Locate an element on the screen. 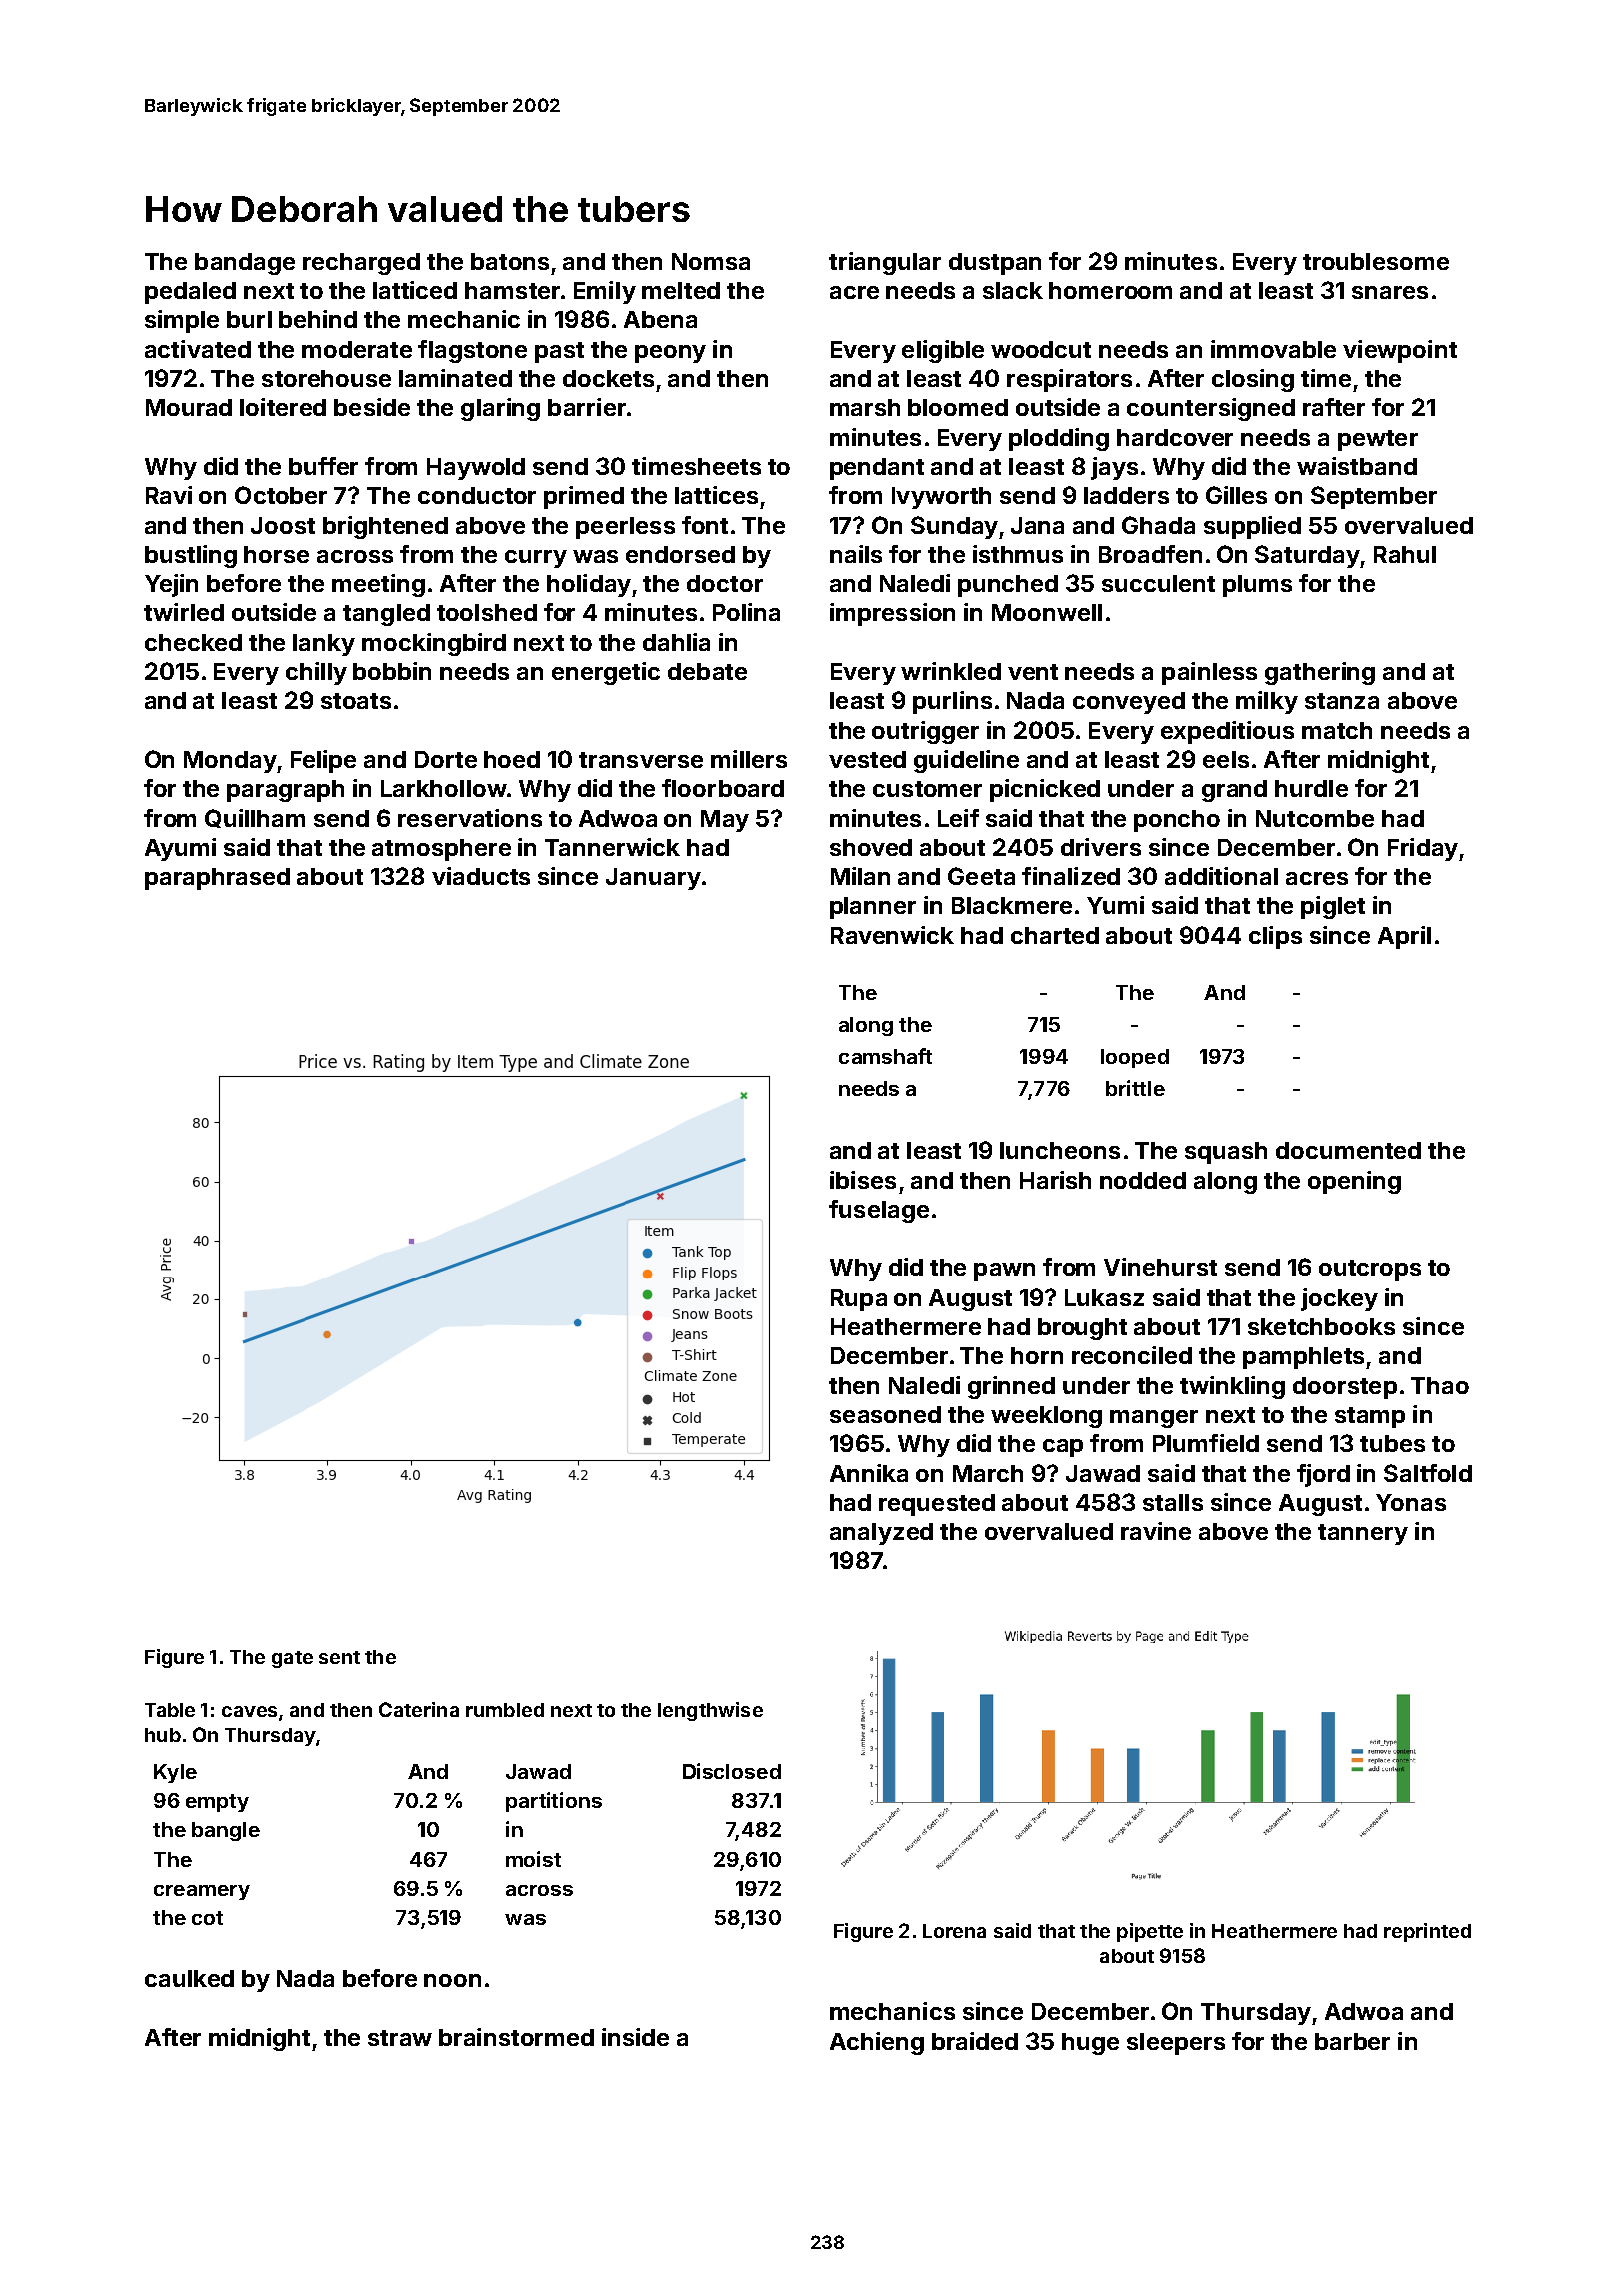 The width and height of the screenshot is (1620, 2292). triangular is located at coordinates (885, 263).
